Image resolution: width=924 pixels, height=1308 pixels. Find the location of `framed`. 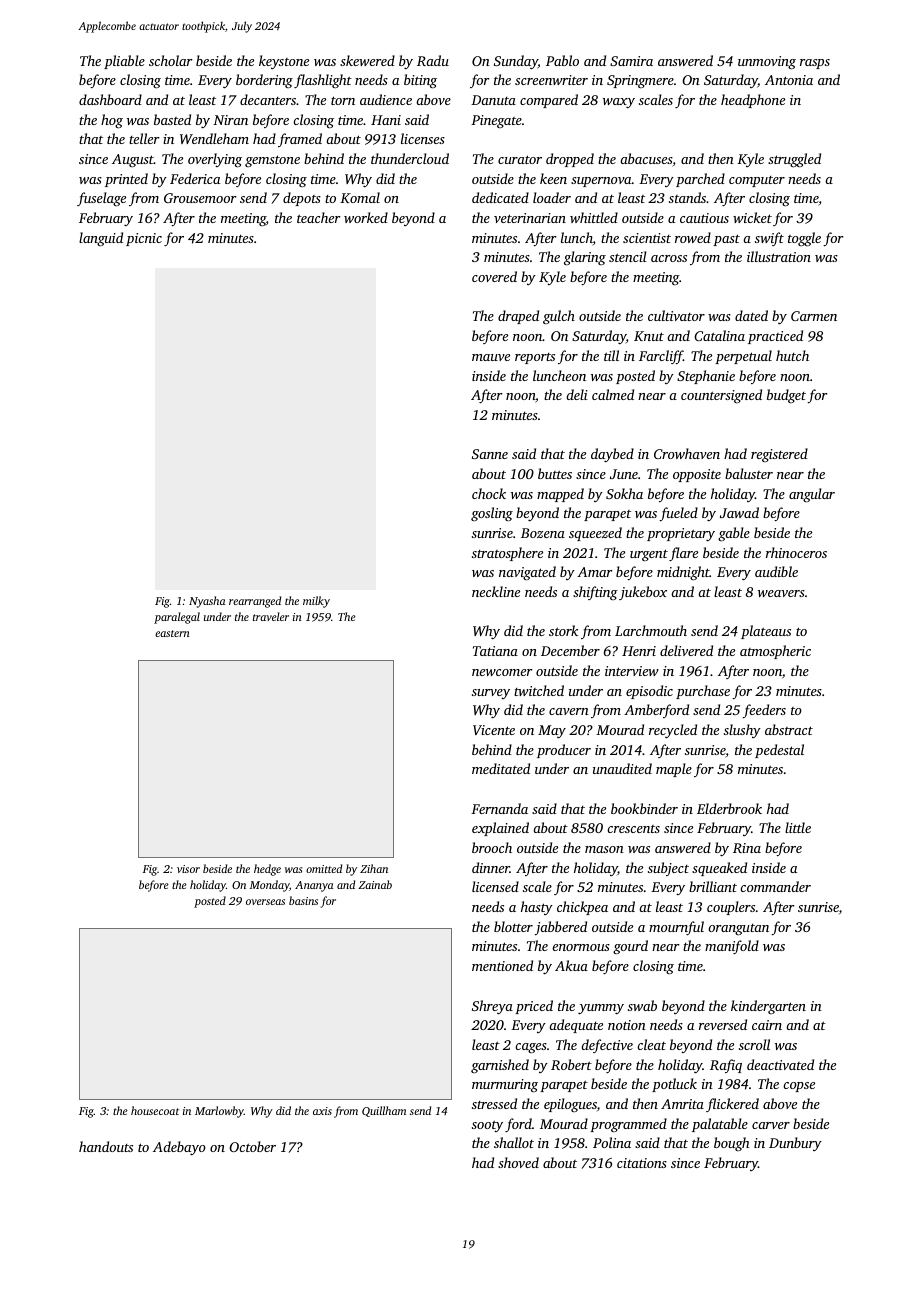

framed is located at coordinates (300, 140).
